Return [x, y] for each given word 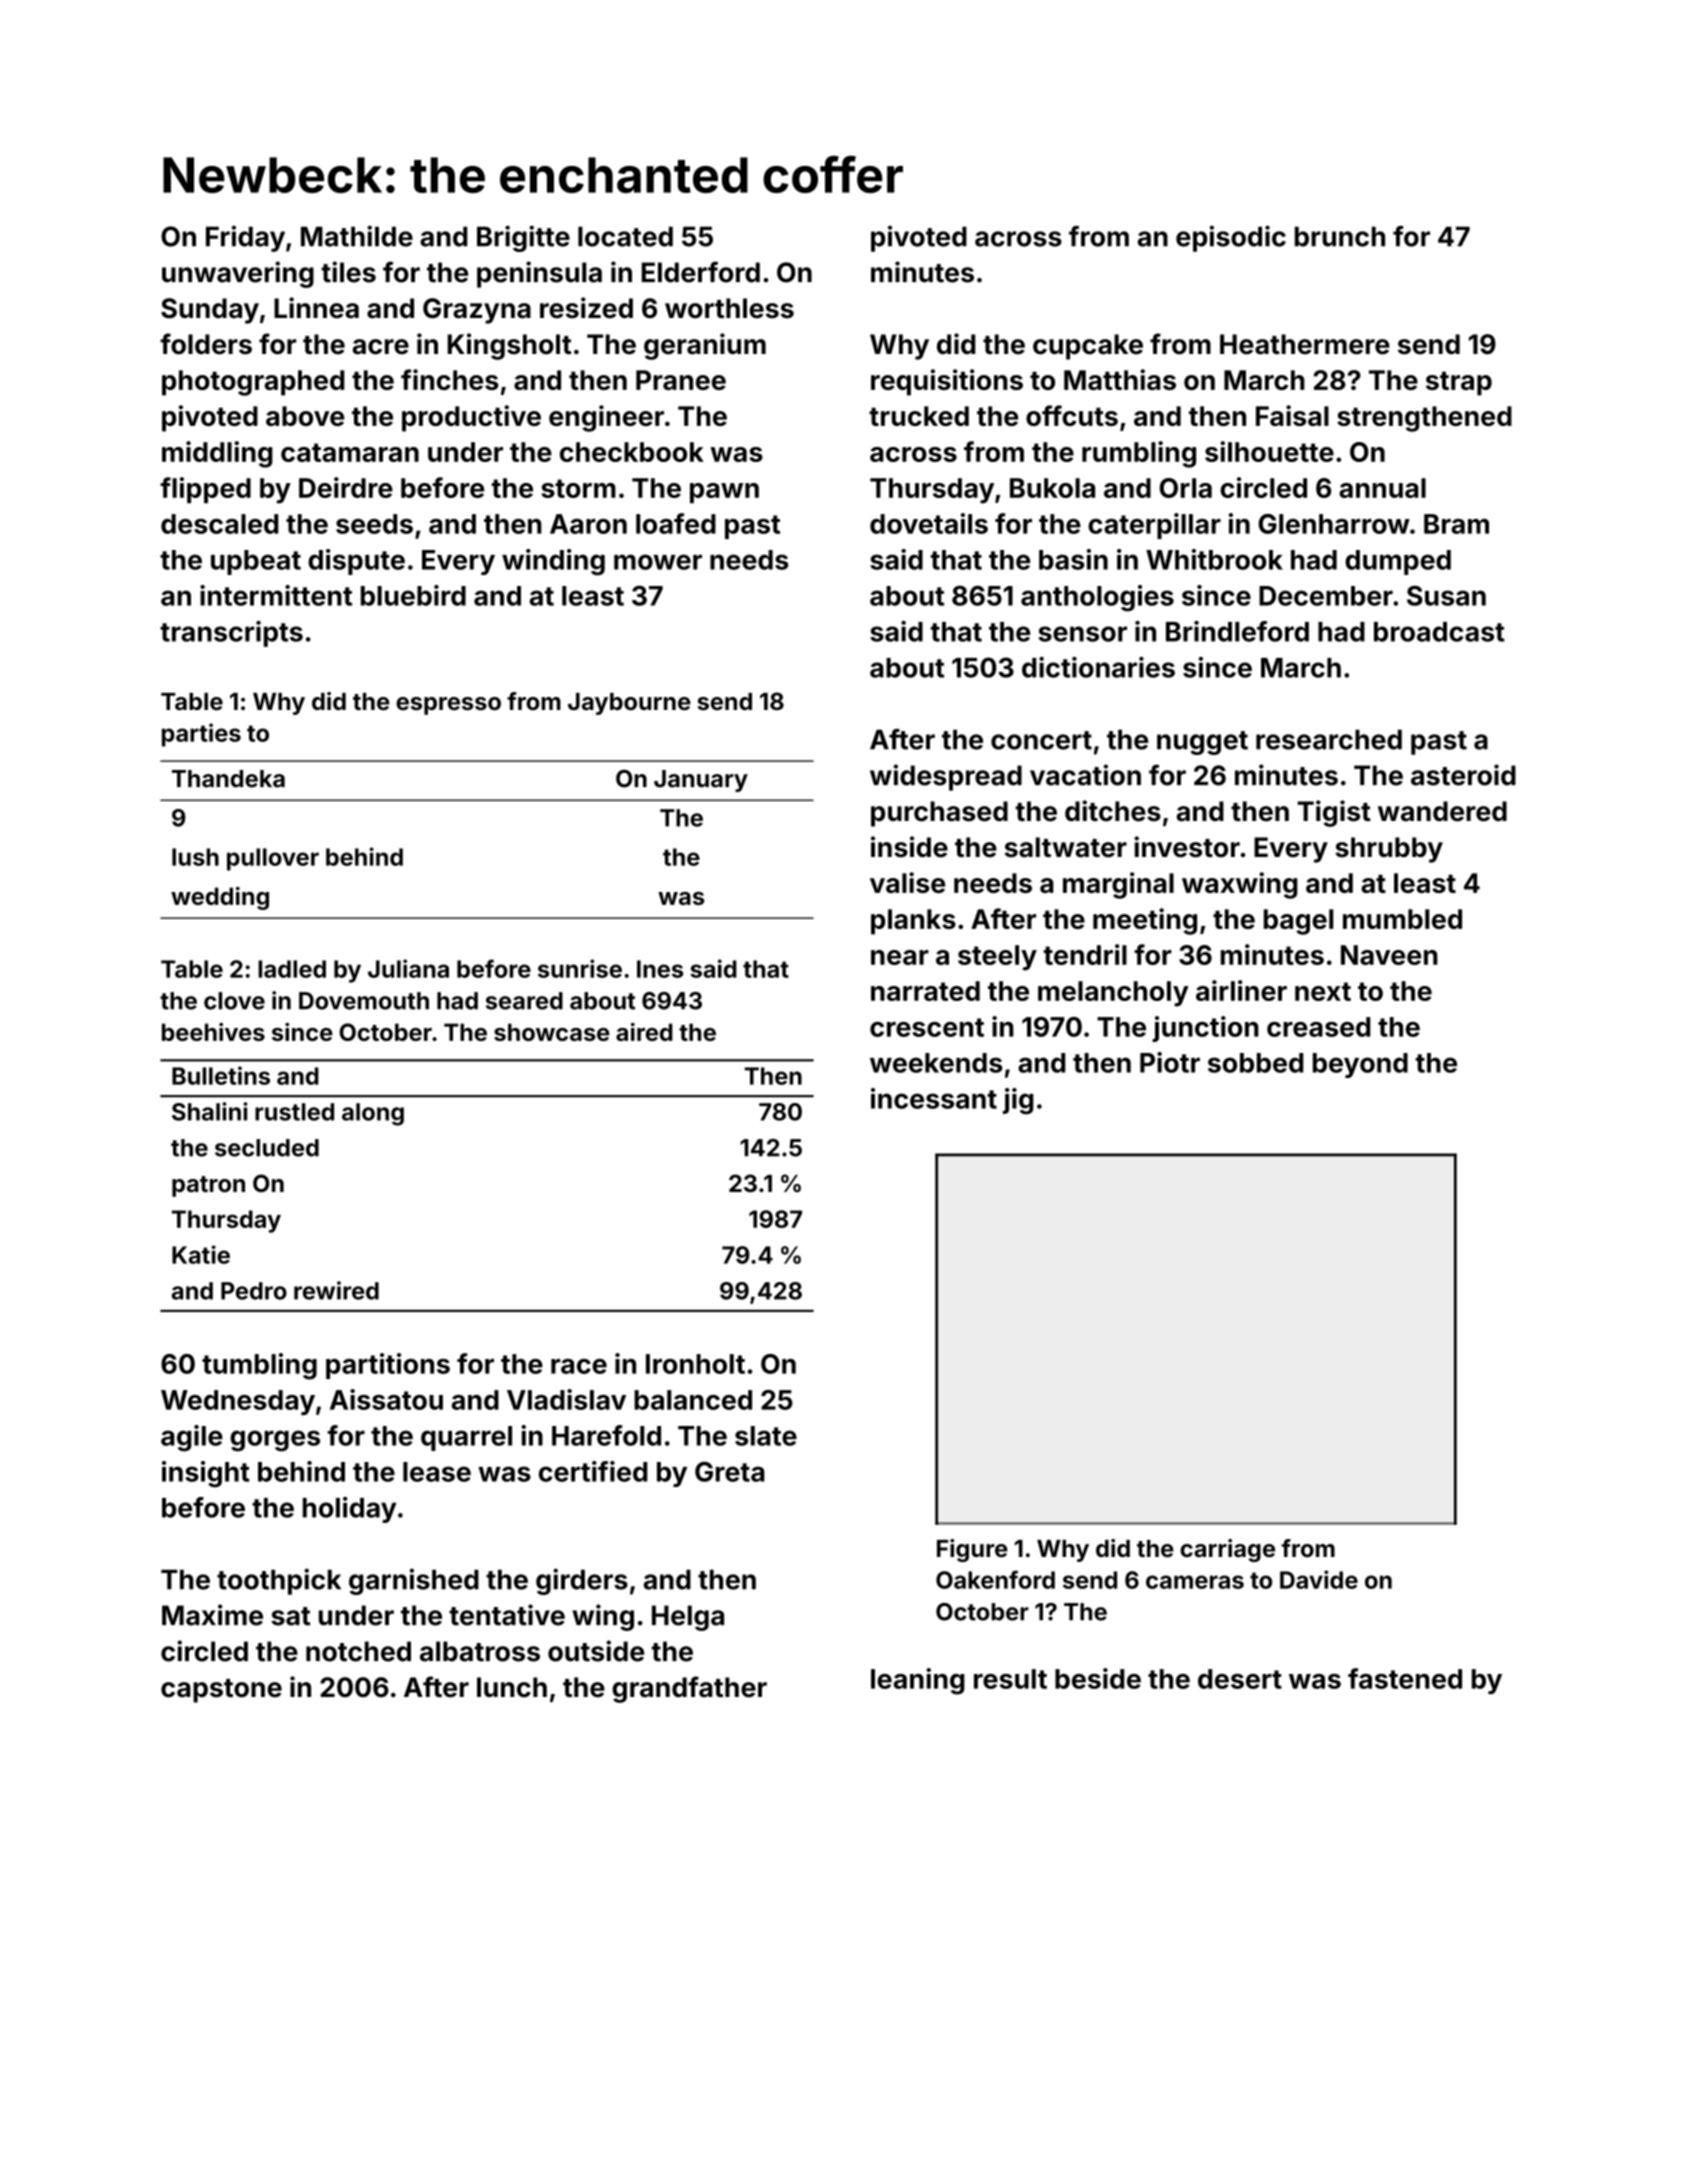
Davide [1319, 1579]
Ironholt [695, 1364]
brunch [1340, 236]
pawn [724, 493]
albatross [480, 1651]
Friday [245, 238]
